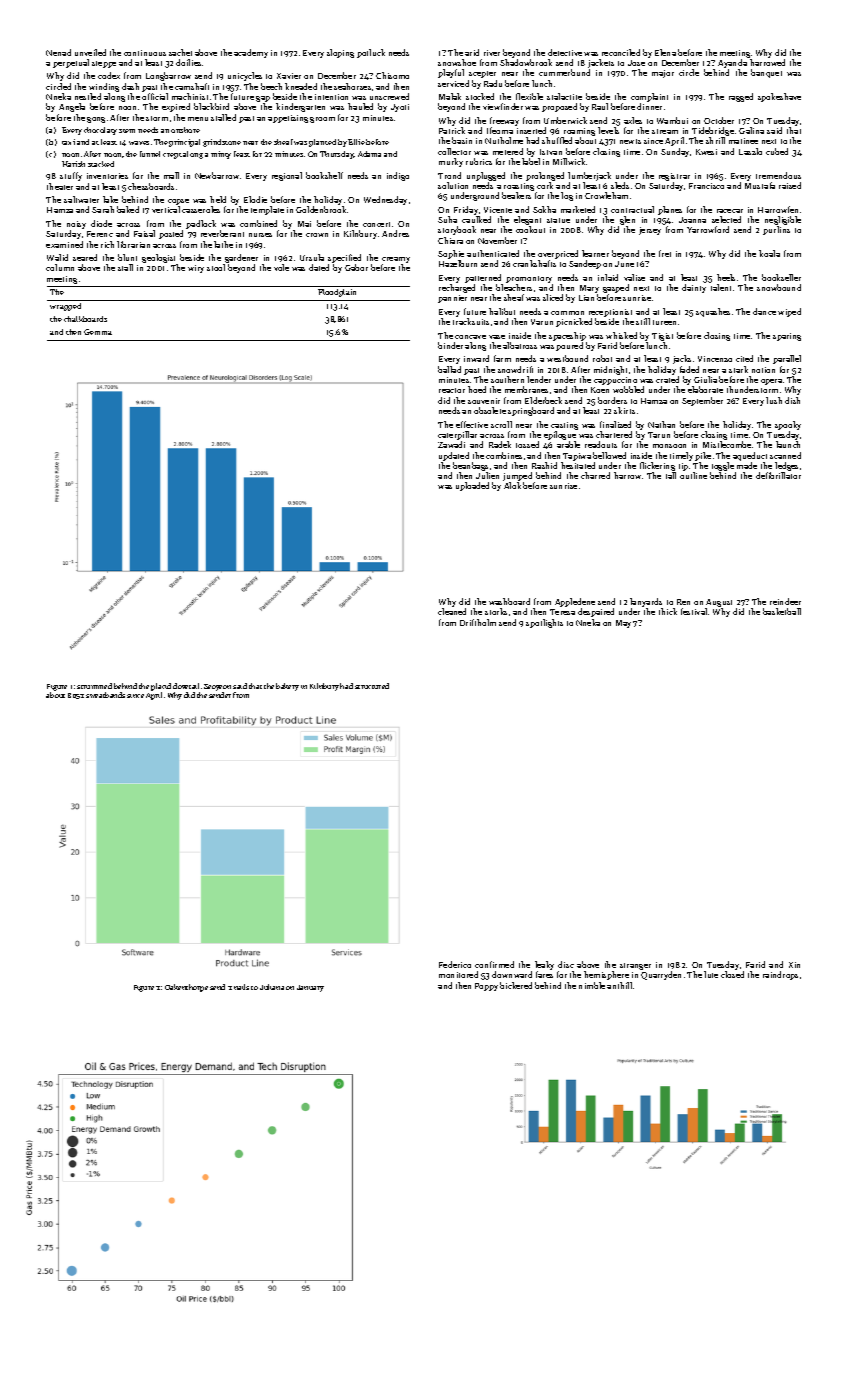 The width and height of the document is (849, 1400). I want to click on nails, so click(241, 987).
